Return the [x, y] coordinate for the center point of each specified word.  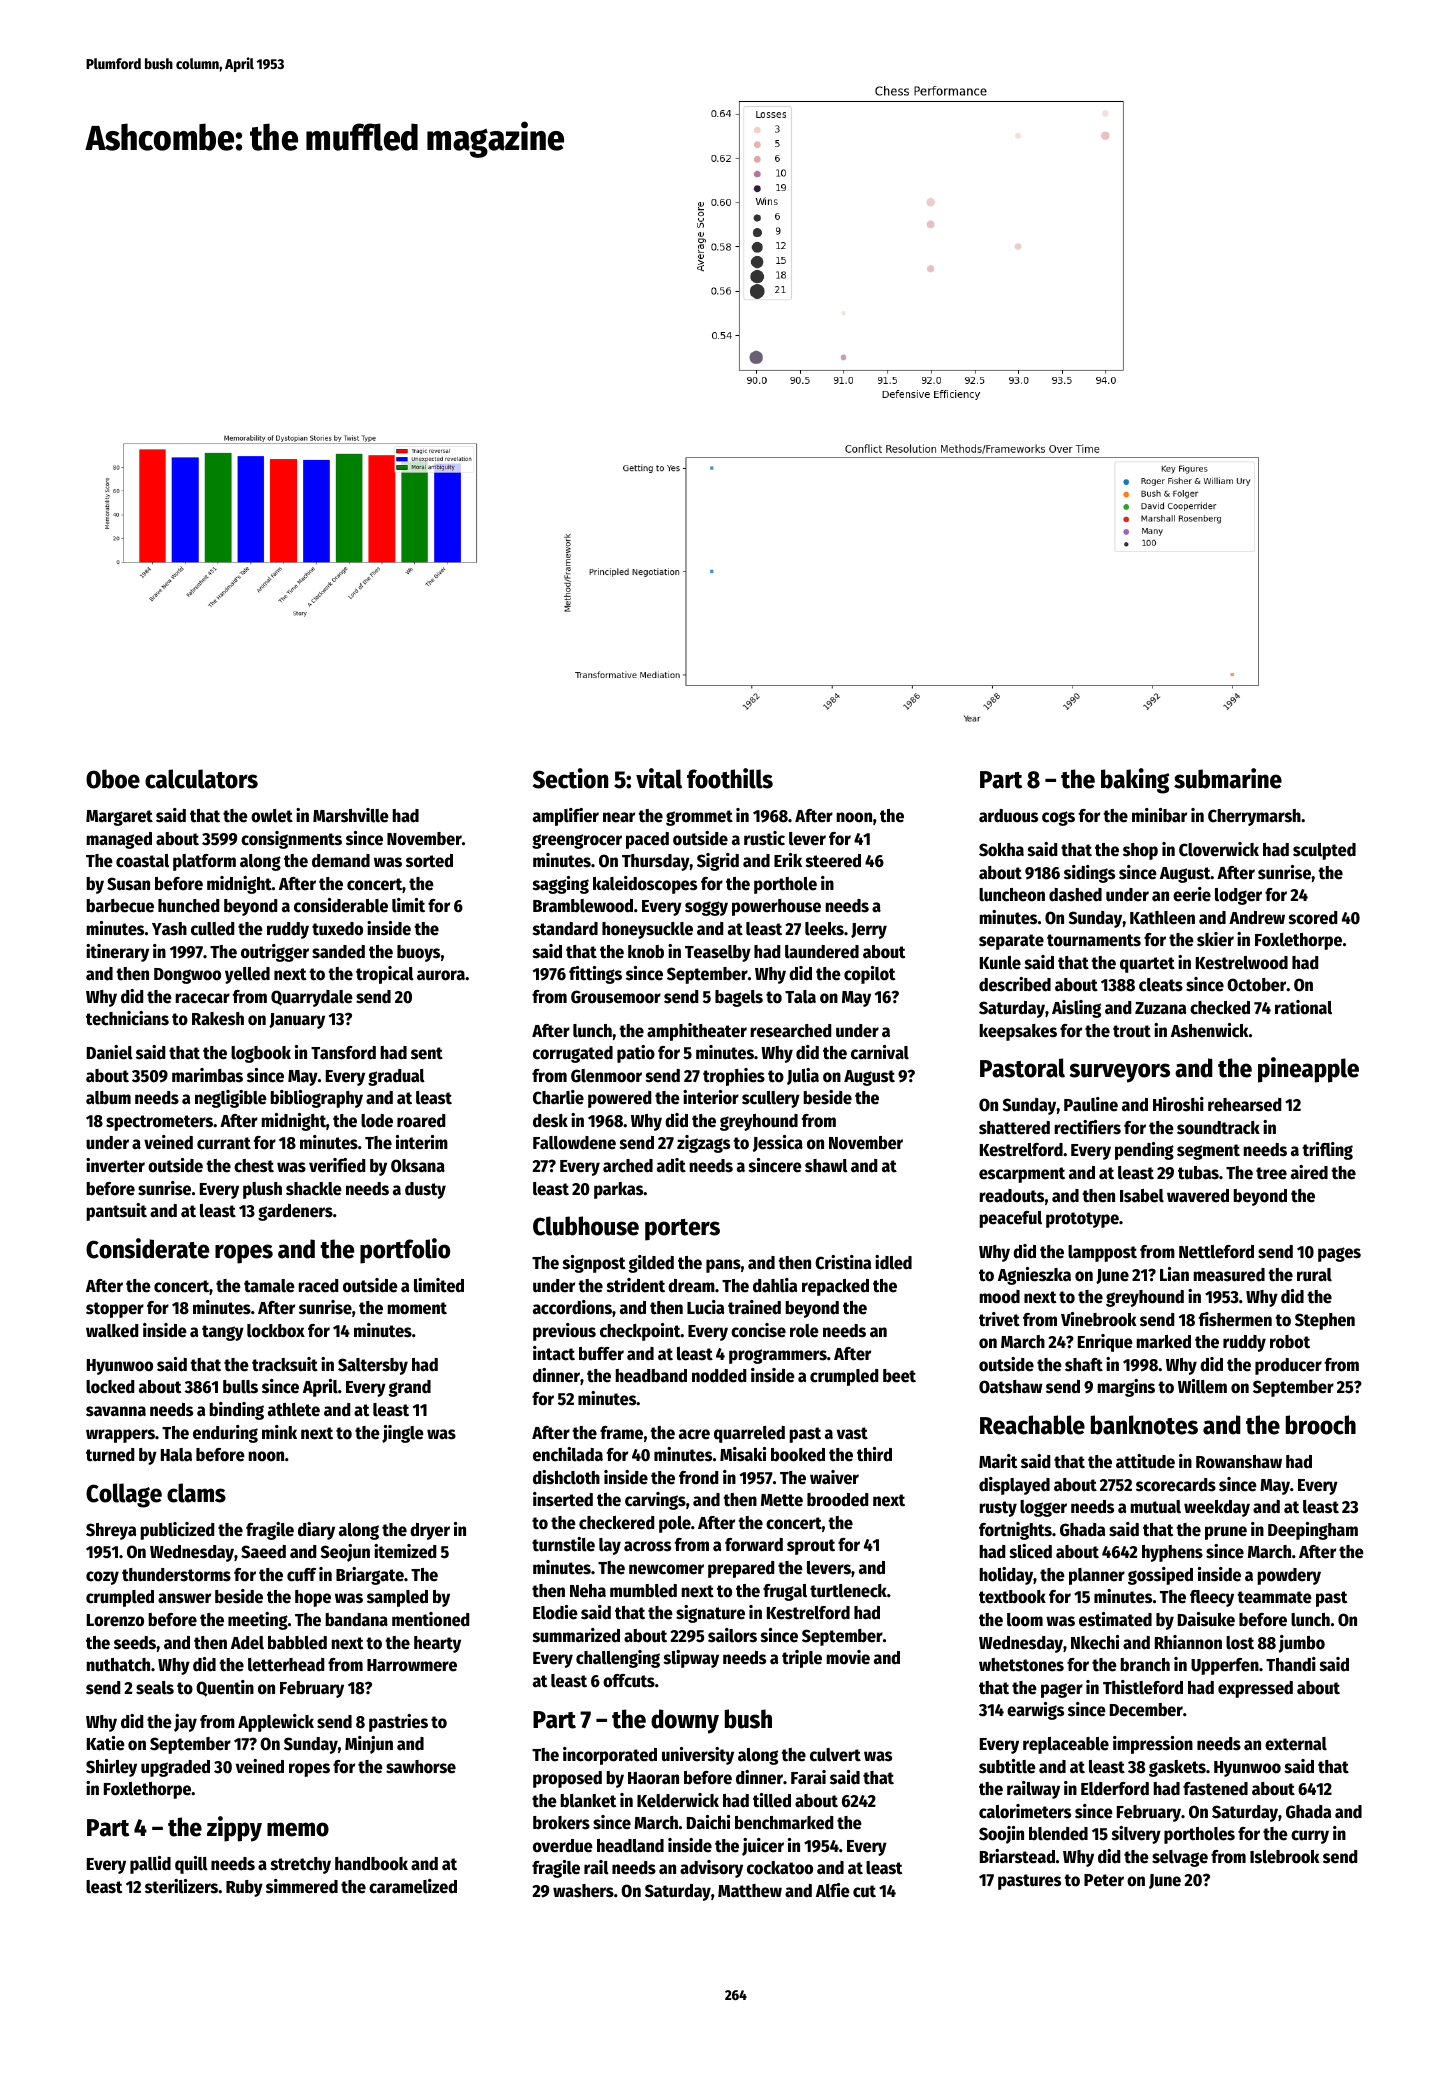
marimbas [207, 1075]
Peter [1104, 1880]
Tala [800, 997]
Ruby [244, 1888]
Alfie [833, 1890]
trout [1132, 1031]
